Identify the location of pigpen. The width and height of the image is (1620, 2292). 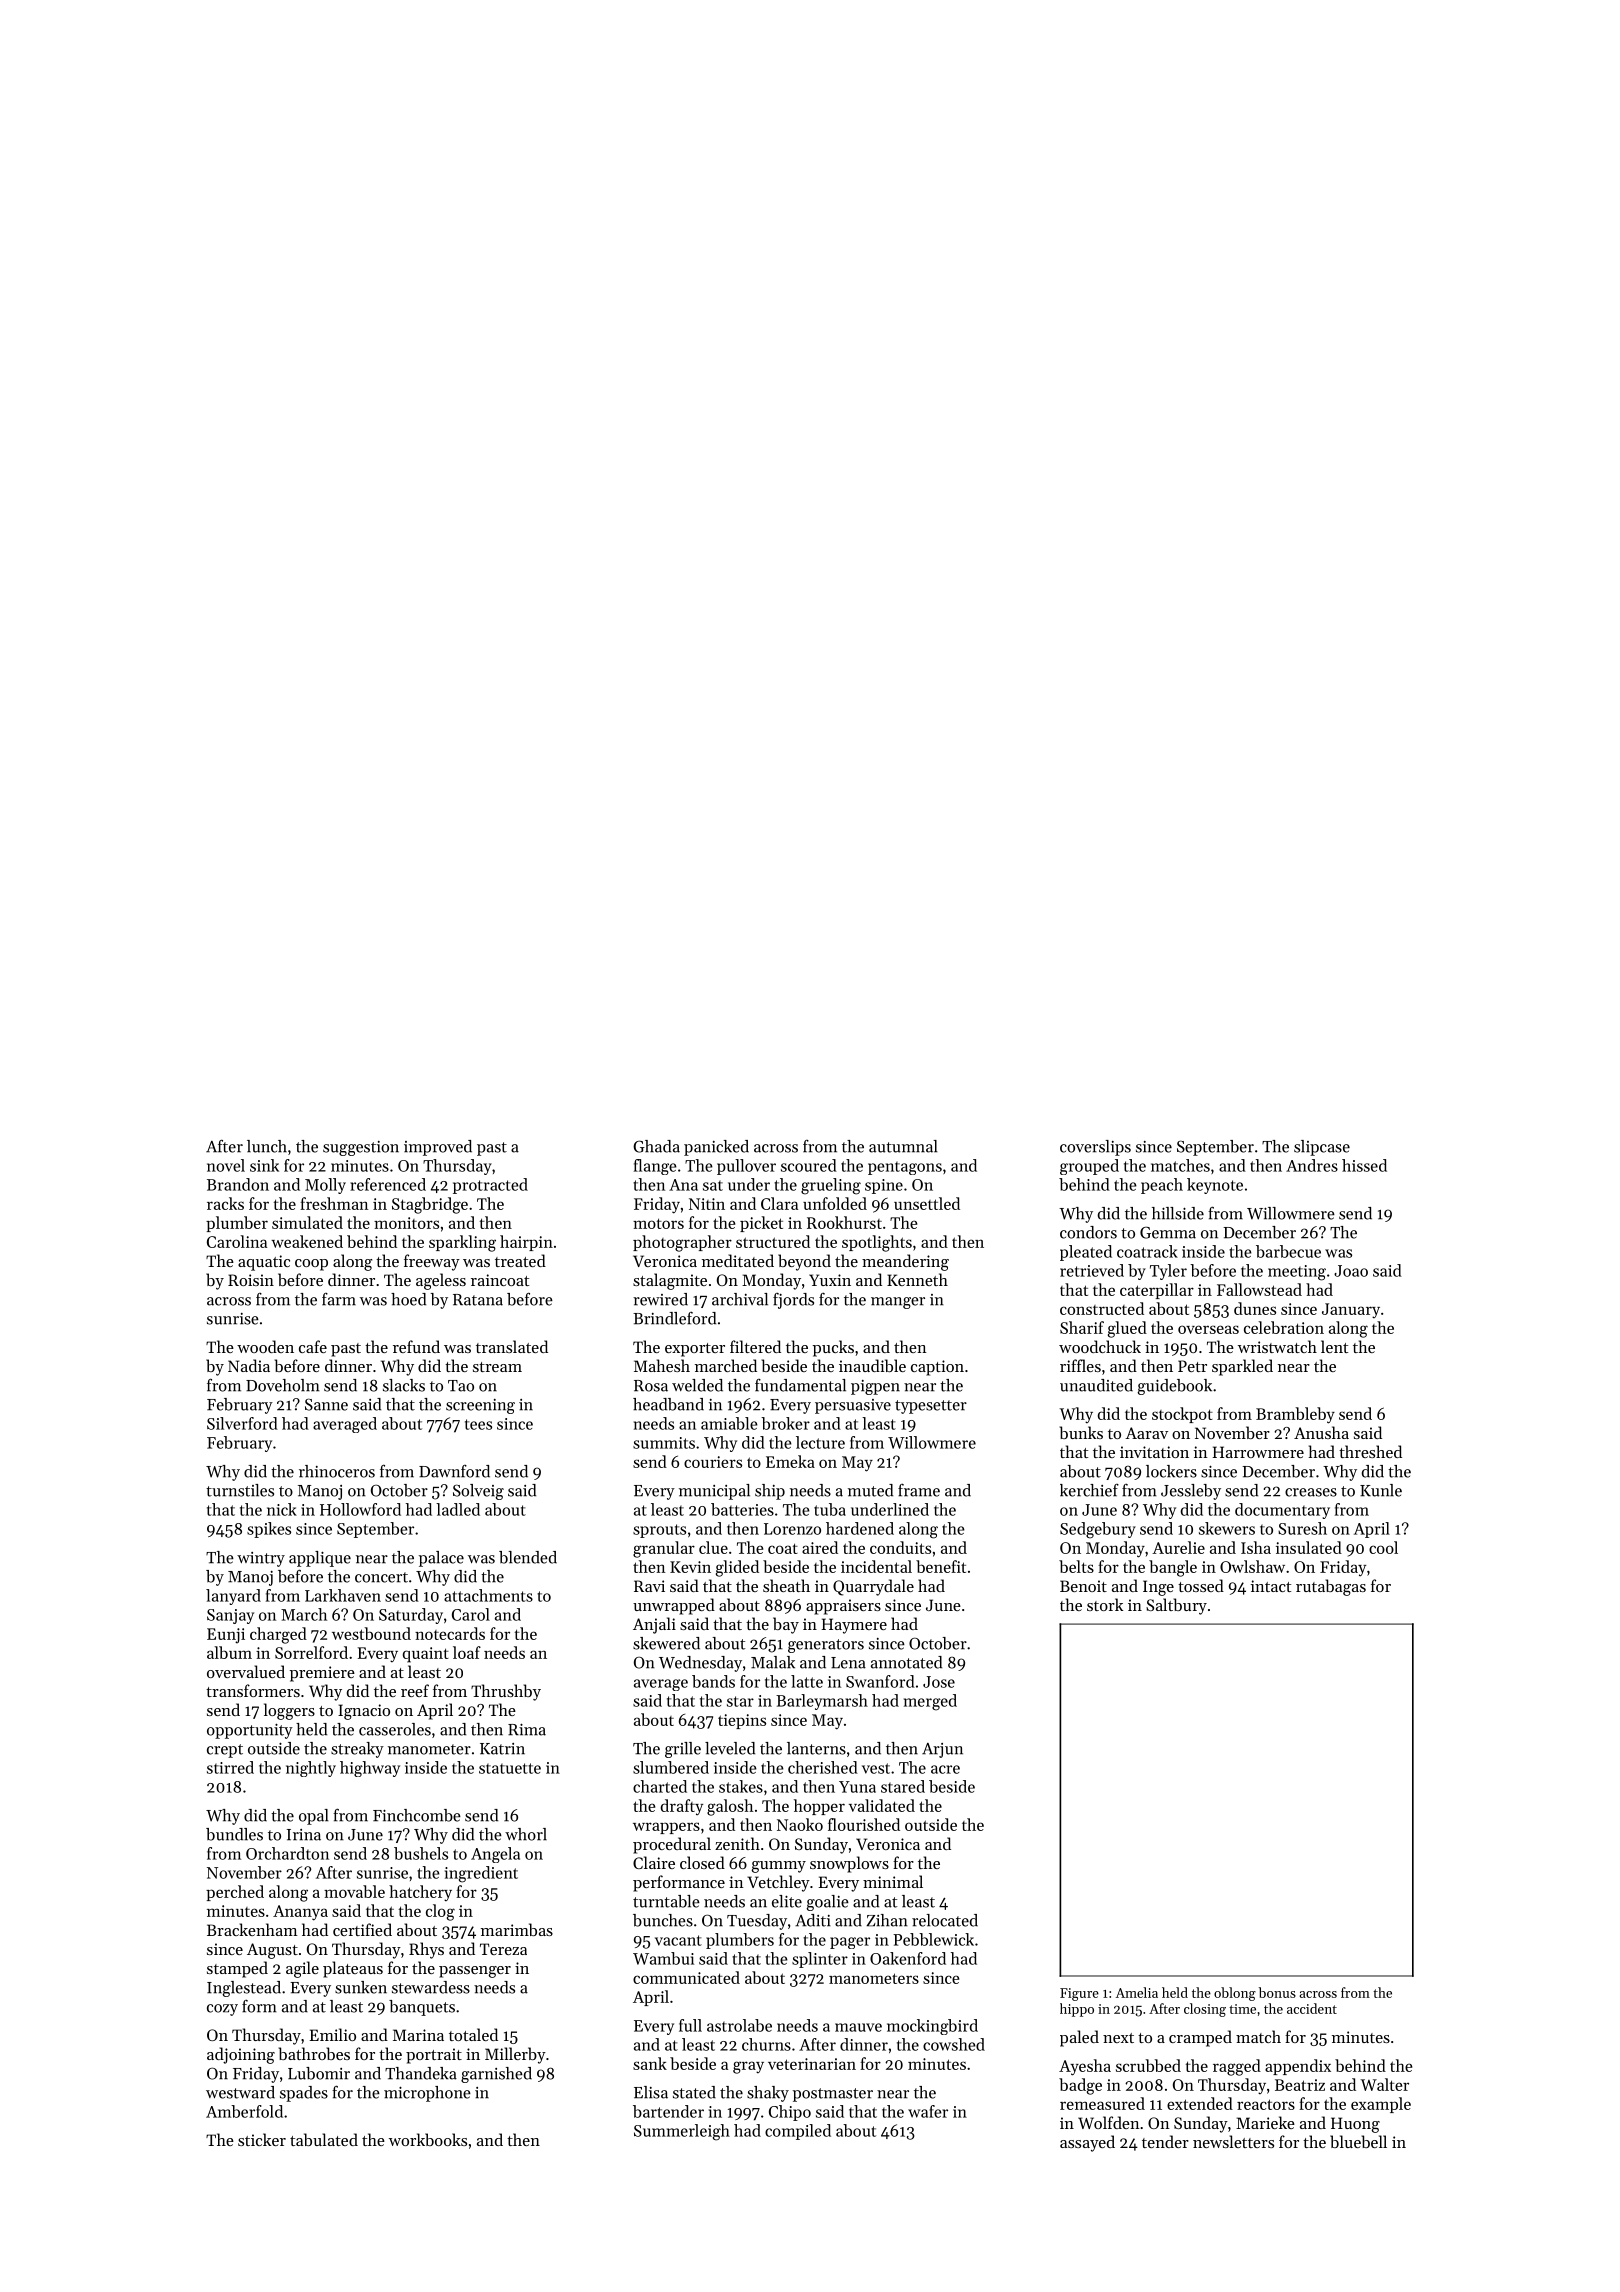
(875, 1387).
